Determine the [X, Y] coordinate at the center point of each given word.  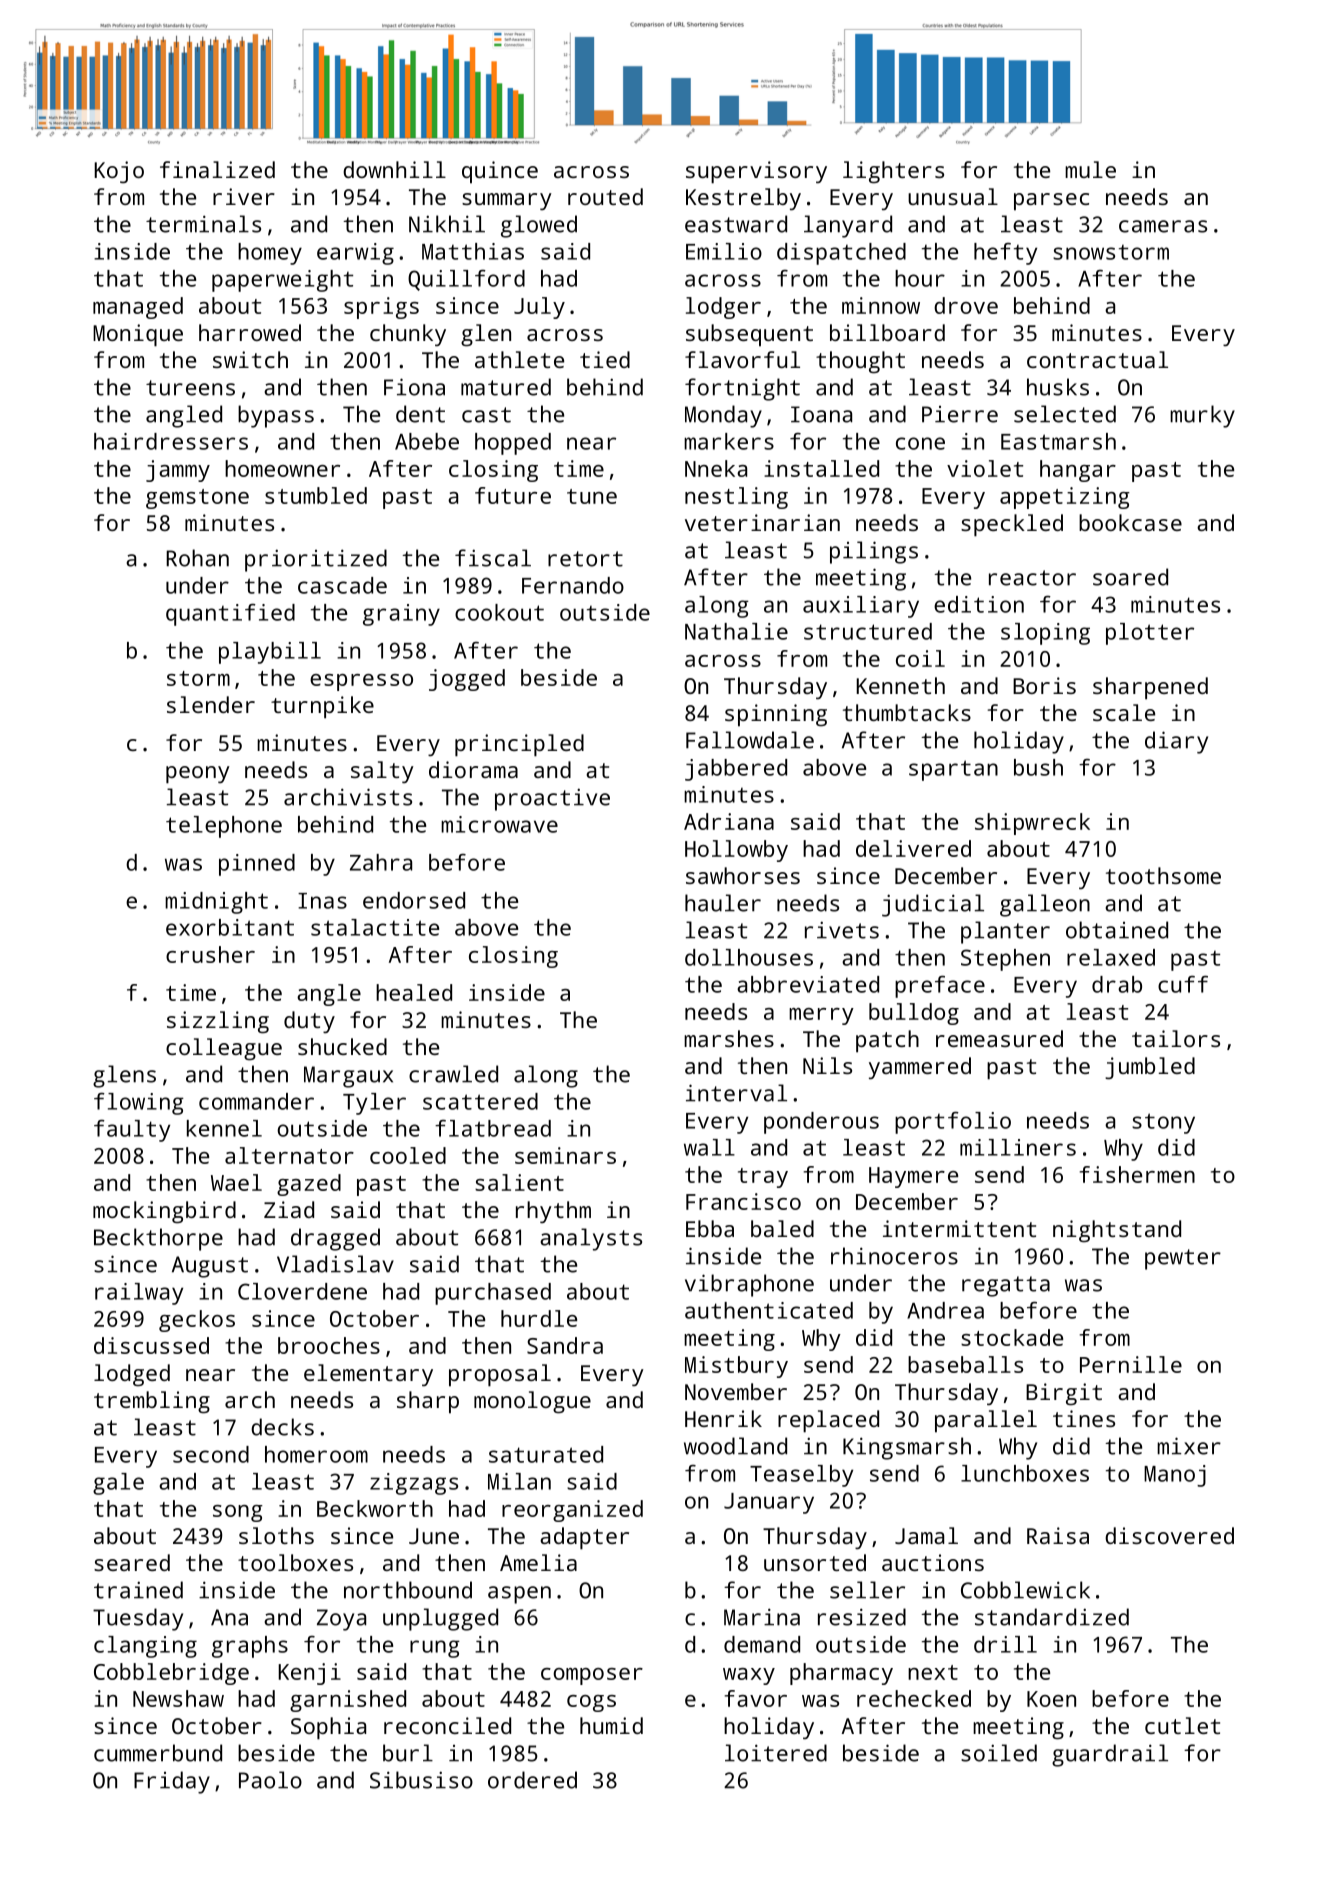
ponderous [821, 1123]
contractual [1097, 359]
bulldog [914, 1014]
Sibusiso [421, 1780]
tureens [190, 388]
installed [821, 468]
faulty [132, 1131]
